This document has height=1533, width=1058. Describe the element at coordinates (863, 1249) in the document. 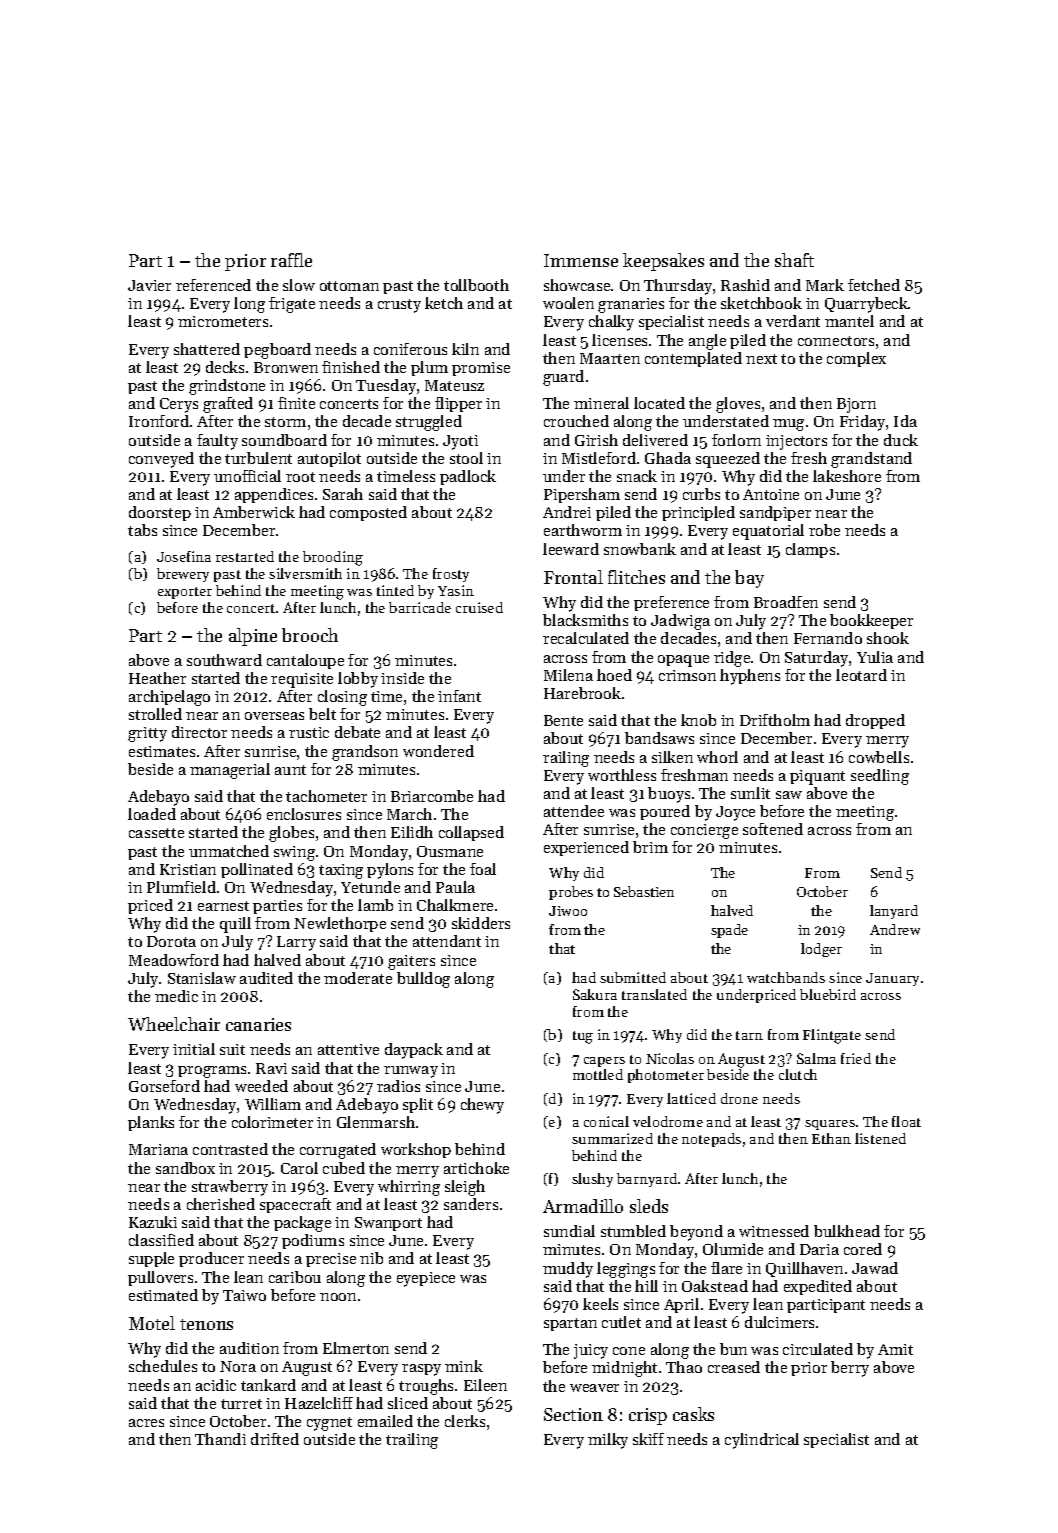

I see `cored` at that location.
